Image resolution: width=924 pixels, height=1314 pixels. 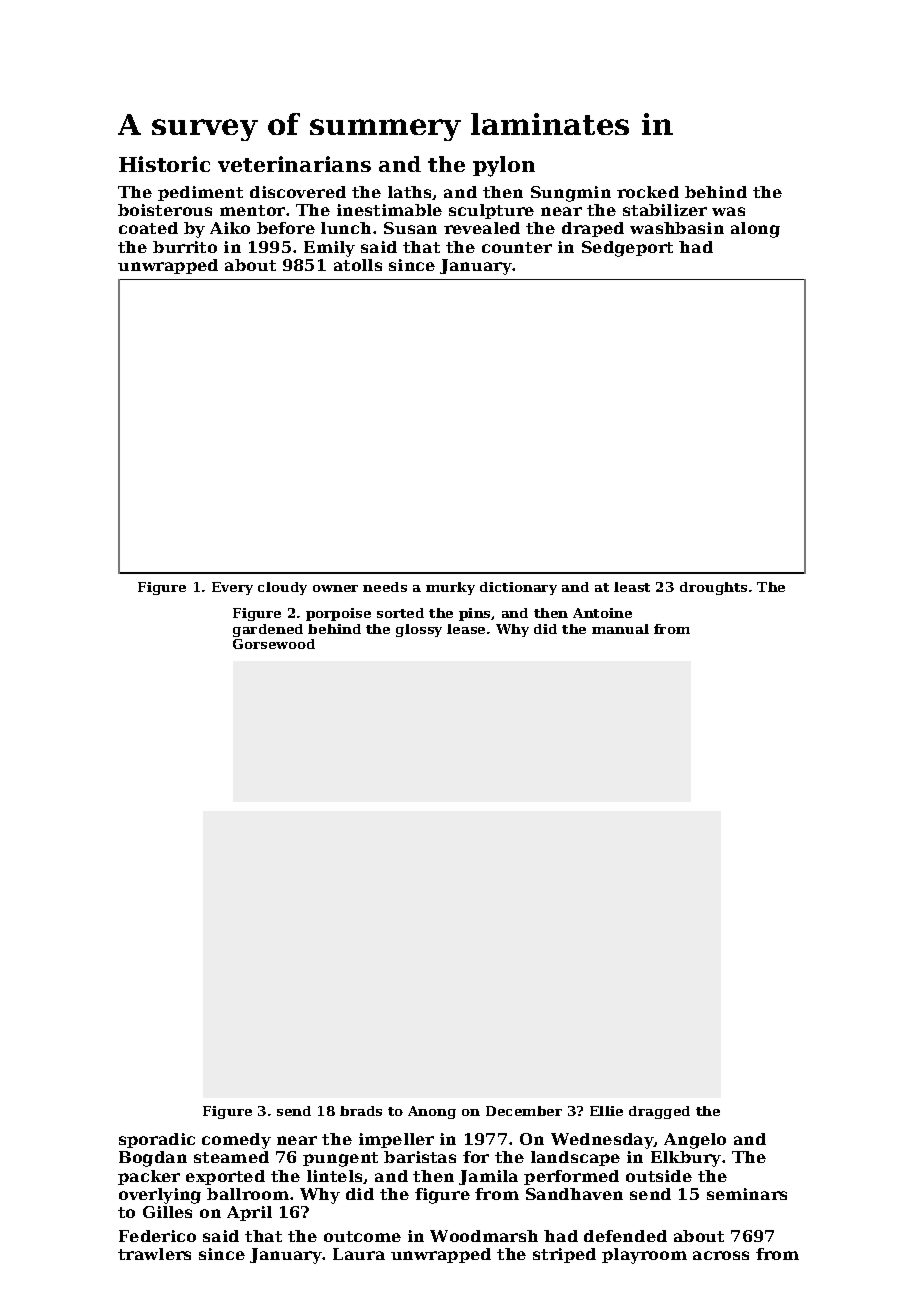 What do you see at coordinates (713, 588) in the screenshot?
I see `droughts` at bounding box center [713, 588].
